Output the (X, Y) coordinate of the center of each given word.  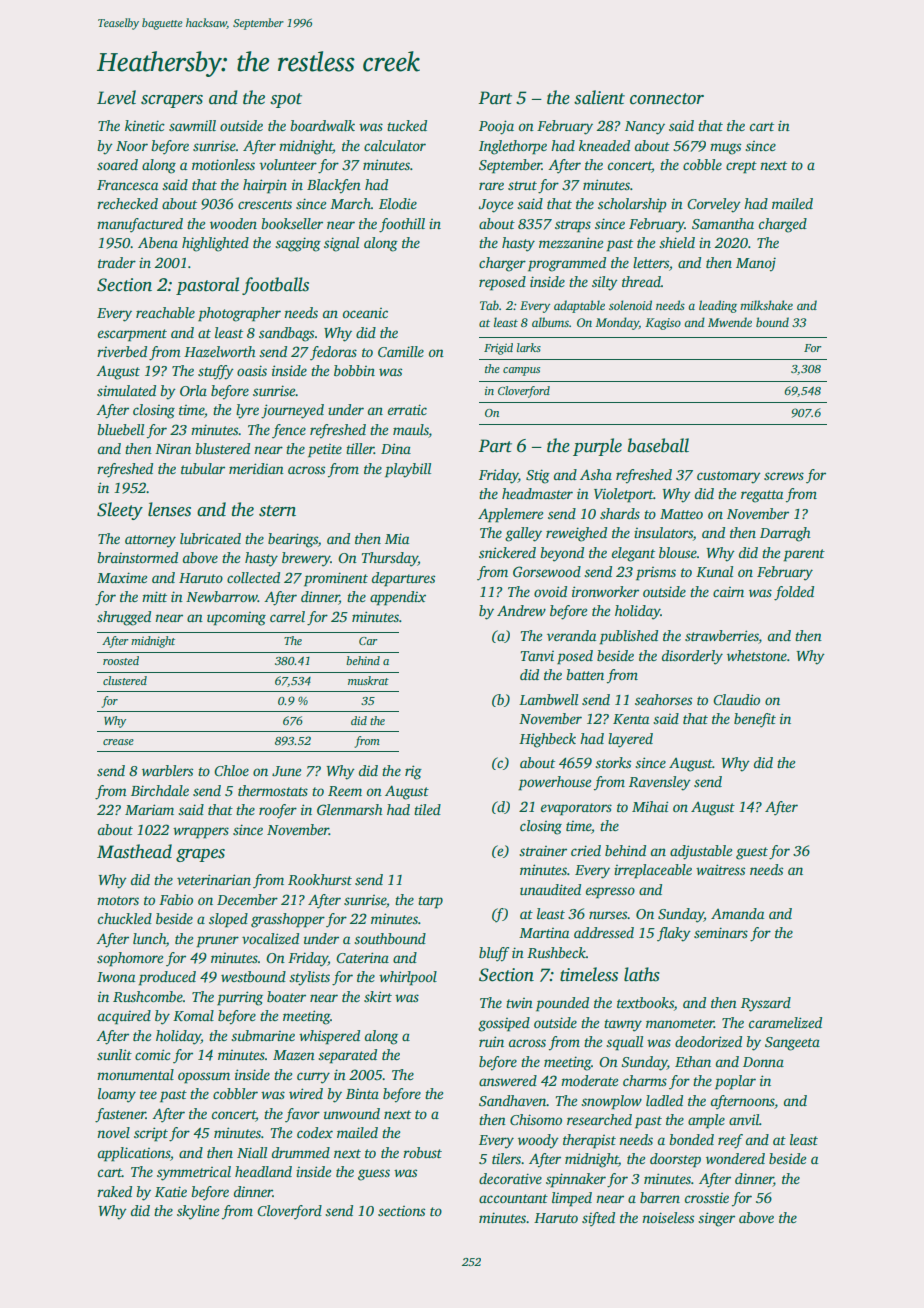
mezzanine (571, 242)
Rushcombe (148, 996)
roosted (121, 660)
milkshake (766, 305)
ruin (491, 1041)
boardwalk (323, 125)
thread (641, 281)
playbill (408, 470)
